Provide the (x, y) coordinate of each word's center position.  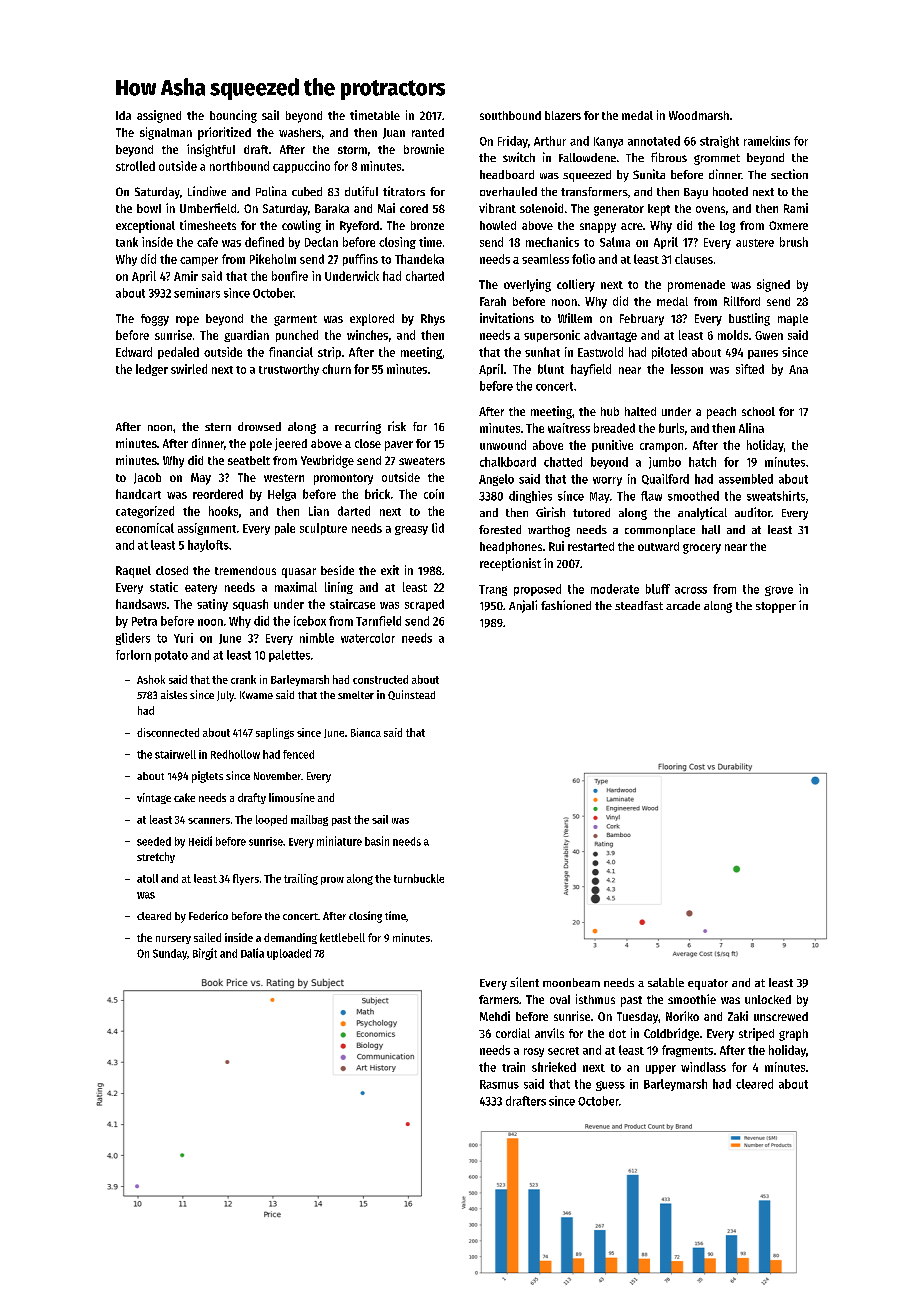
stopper (776, 607)
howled (498, 225)
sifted (750, 369)
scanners (209, 821)
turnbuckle (419, 878)
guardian (246, 336)
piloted (669, 353)
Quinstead (411, 695)
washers (300, 132)
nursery (173, 940)
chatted (563, 462)
